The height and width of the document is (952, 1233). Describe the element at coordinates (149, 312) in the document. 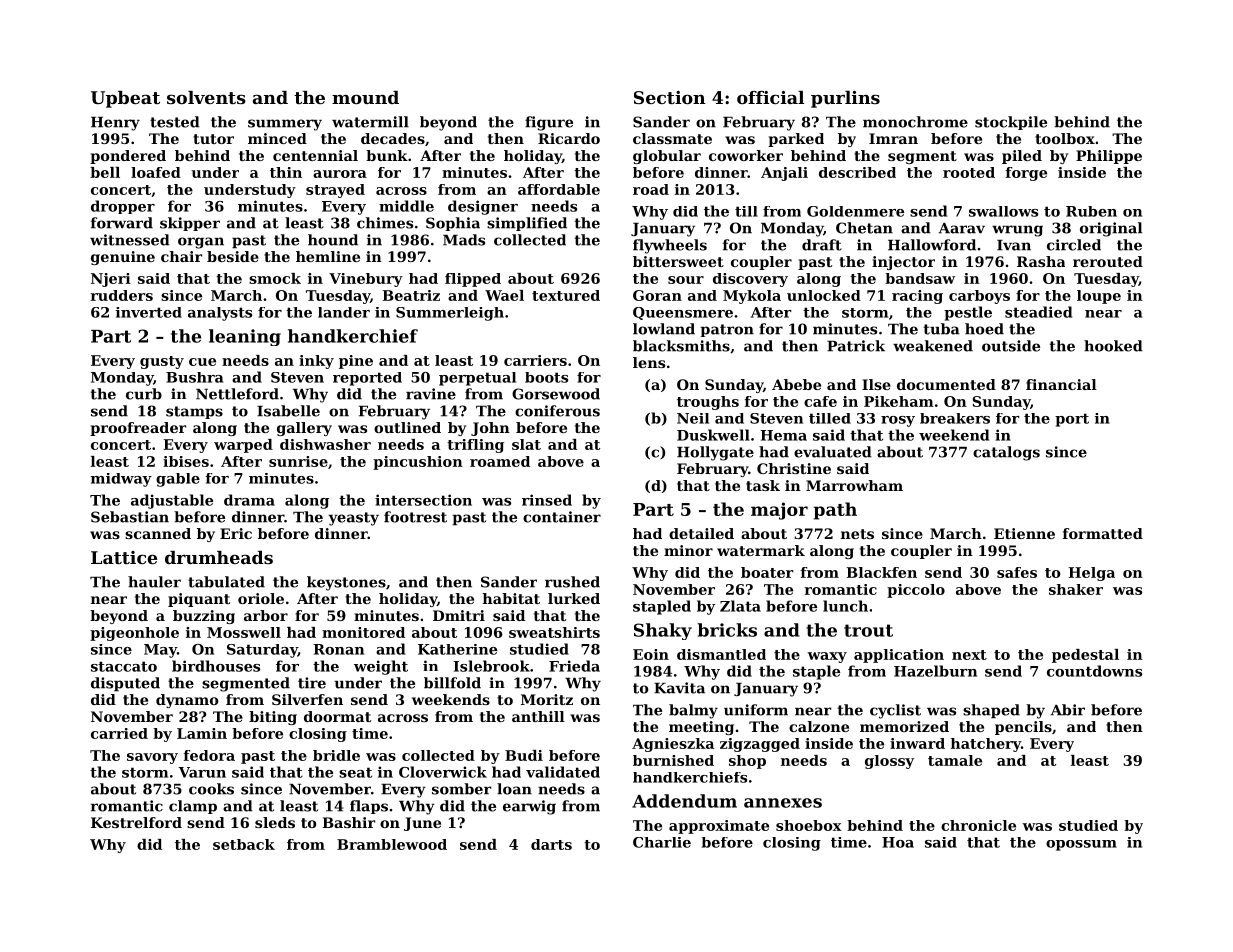

I see `inverted` at that location.
